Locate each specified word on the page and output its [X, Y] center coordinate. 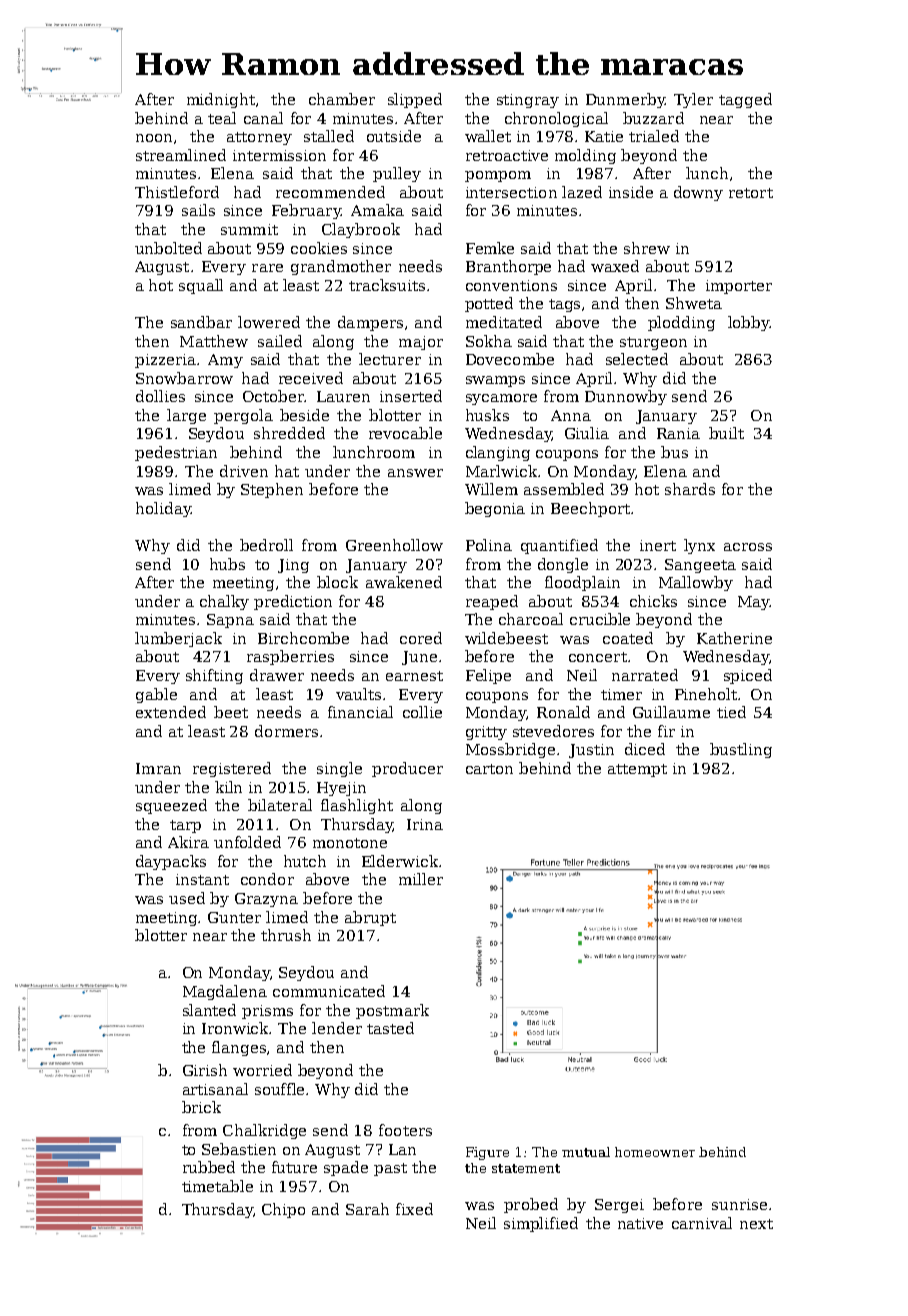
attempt [637, 770]
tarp [185, 826]
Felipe [488, 676]
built [726, 433]
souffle [281, 1089]
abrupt [370, 918]
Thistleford [177, 192]
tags [564, 305]
